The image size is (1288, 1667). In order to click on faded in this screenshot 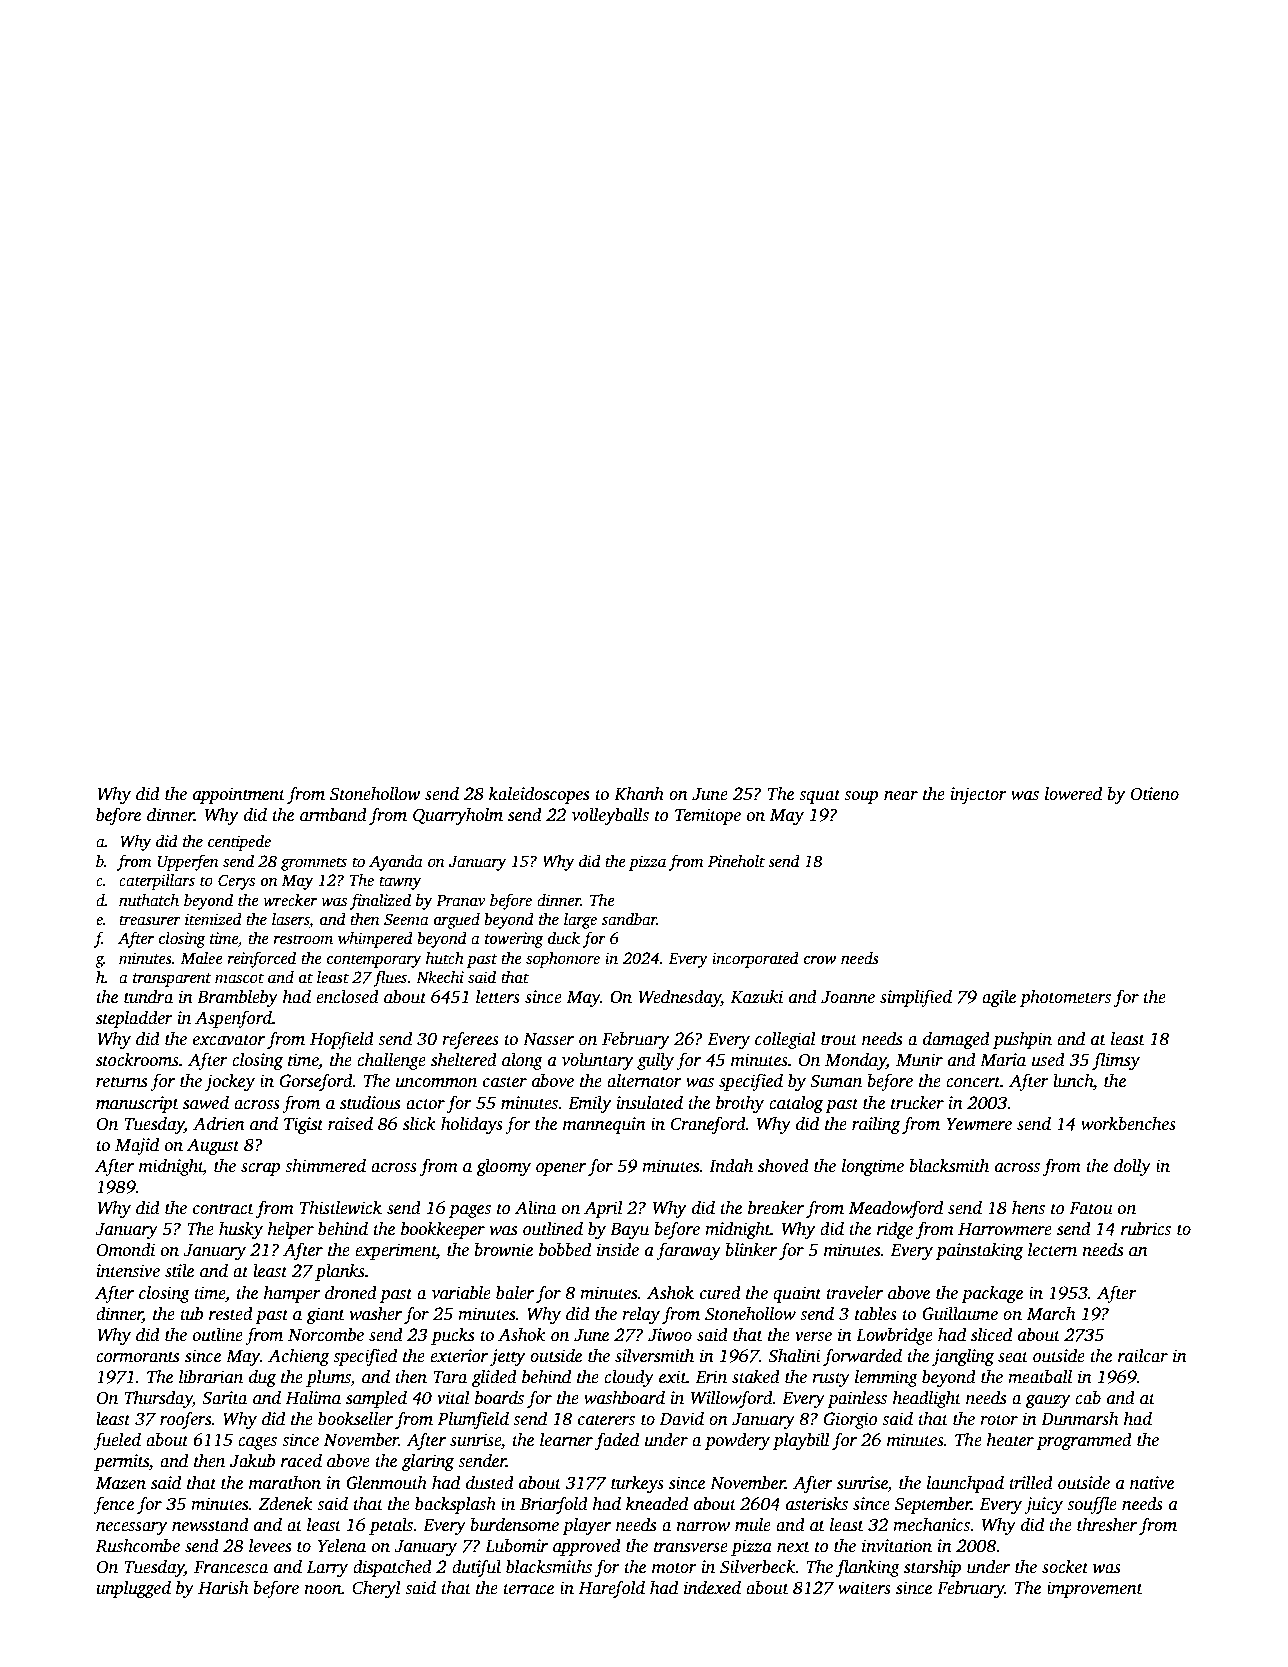, I will do `click(617, 1441)`.
